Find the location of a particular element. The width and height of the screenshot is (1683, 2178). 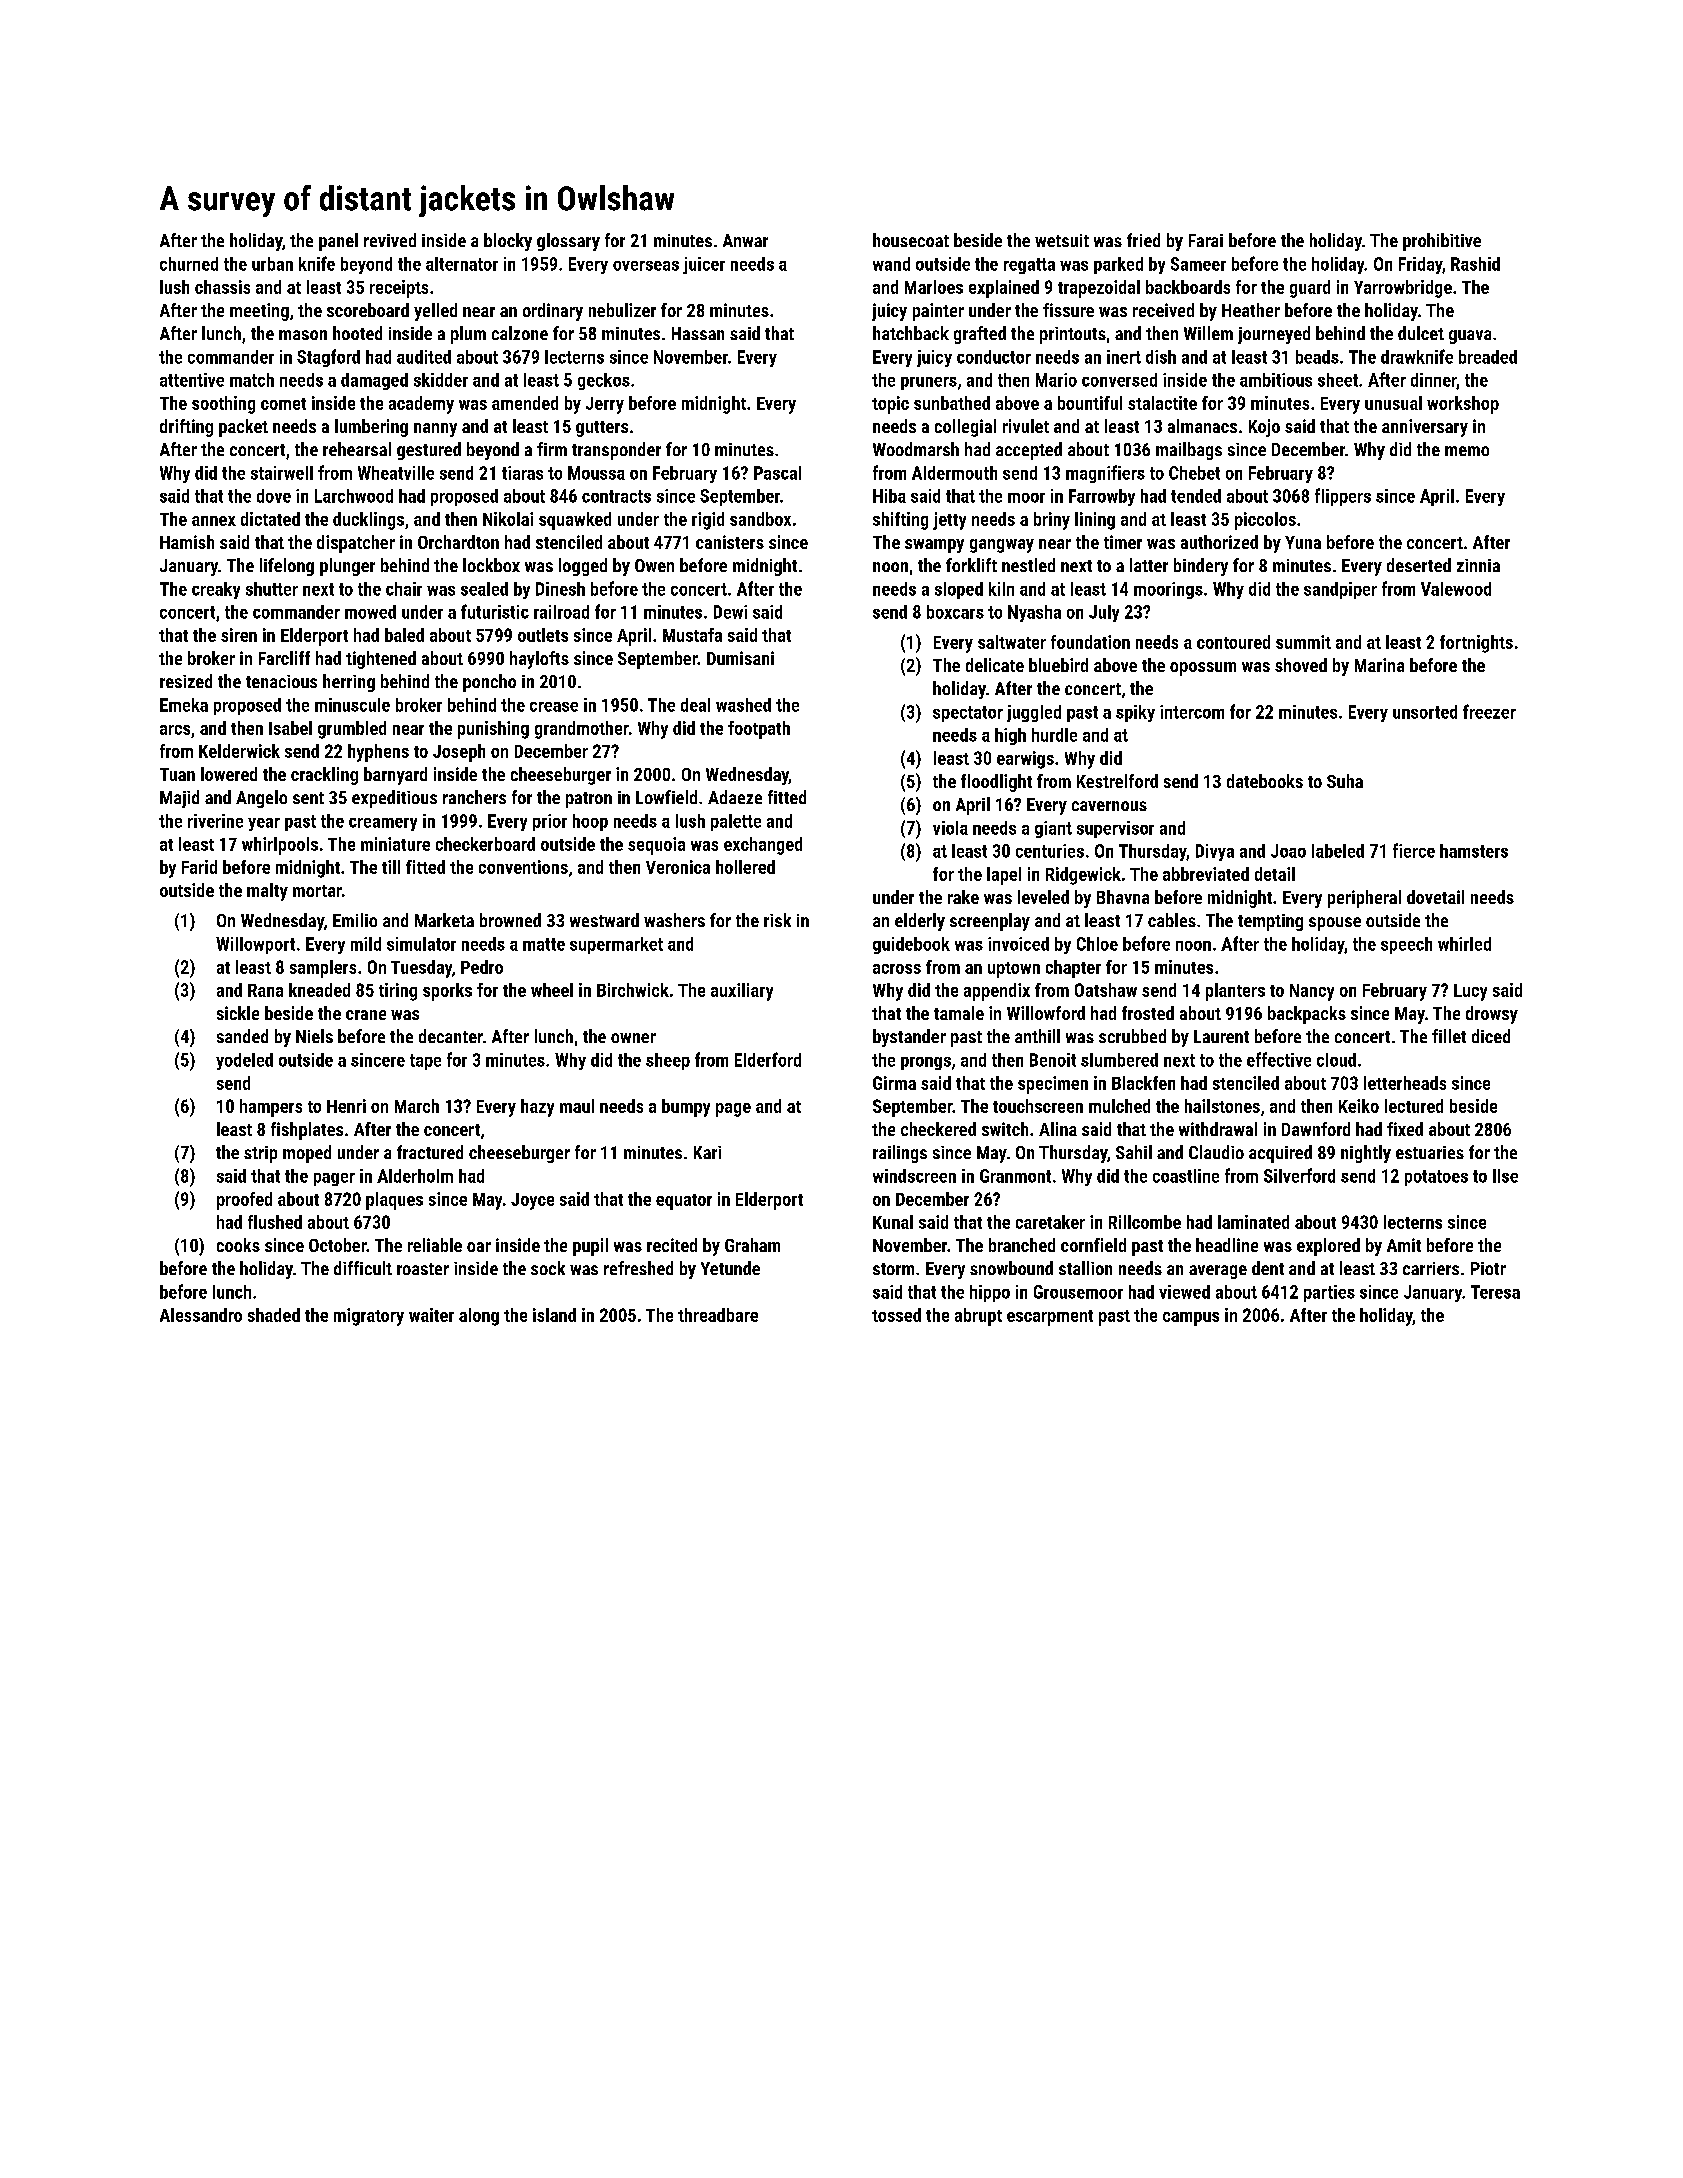

cloud is located at coordinates (1336, 1060).
